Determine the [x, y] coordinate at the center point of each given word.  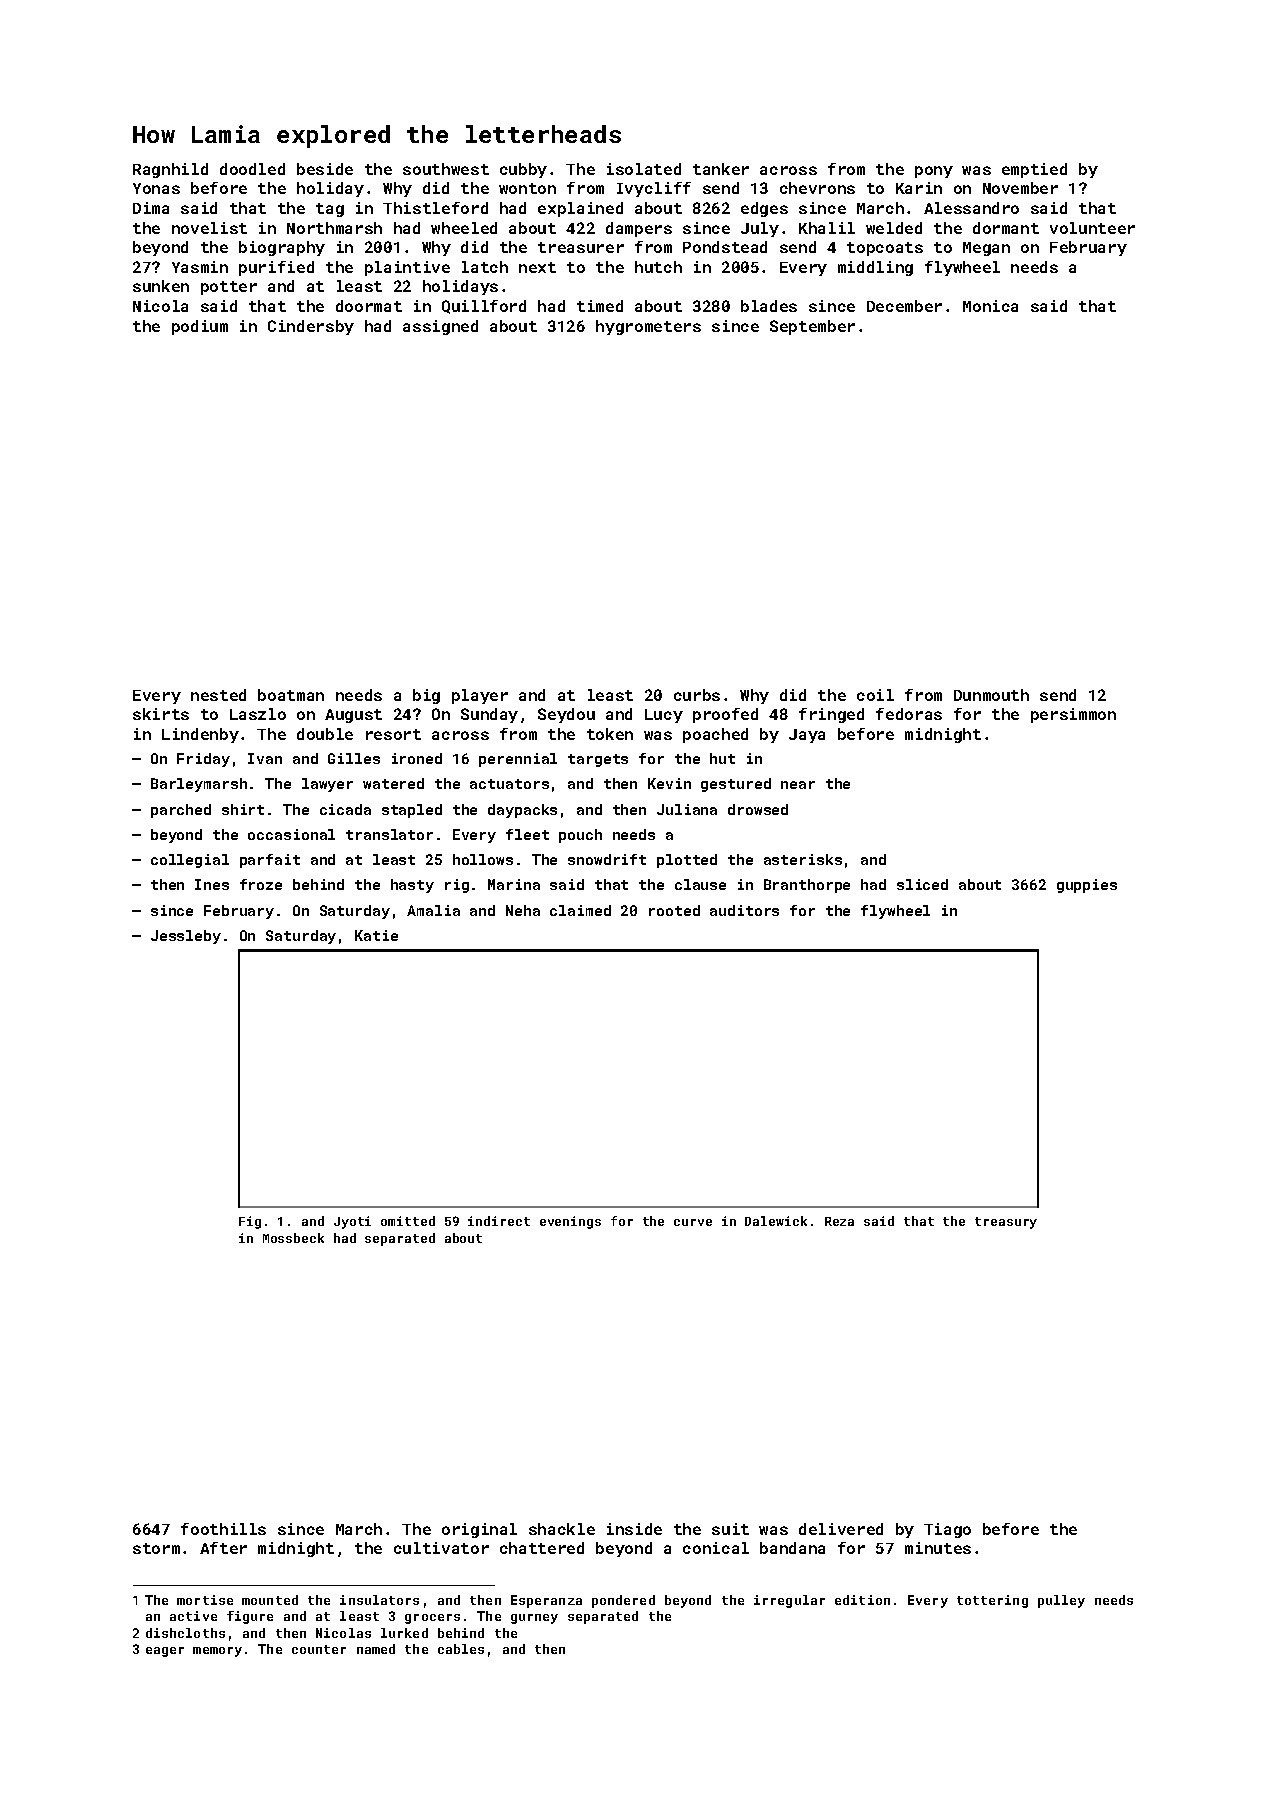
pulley [1061, 1601]
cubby [523, 170]
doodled [252, 169]
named [376, 1649]
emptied [1034, 170]
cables [461, 1649]
